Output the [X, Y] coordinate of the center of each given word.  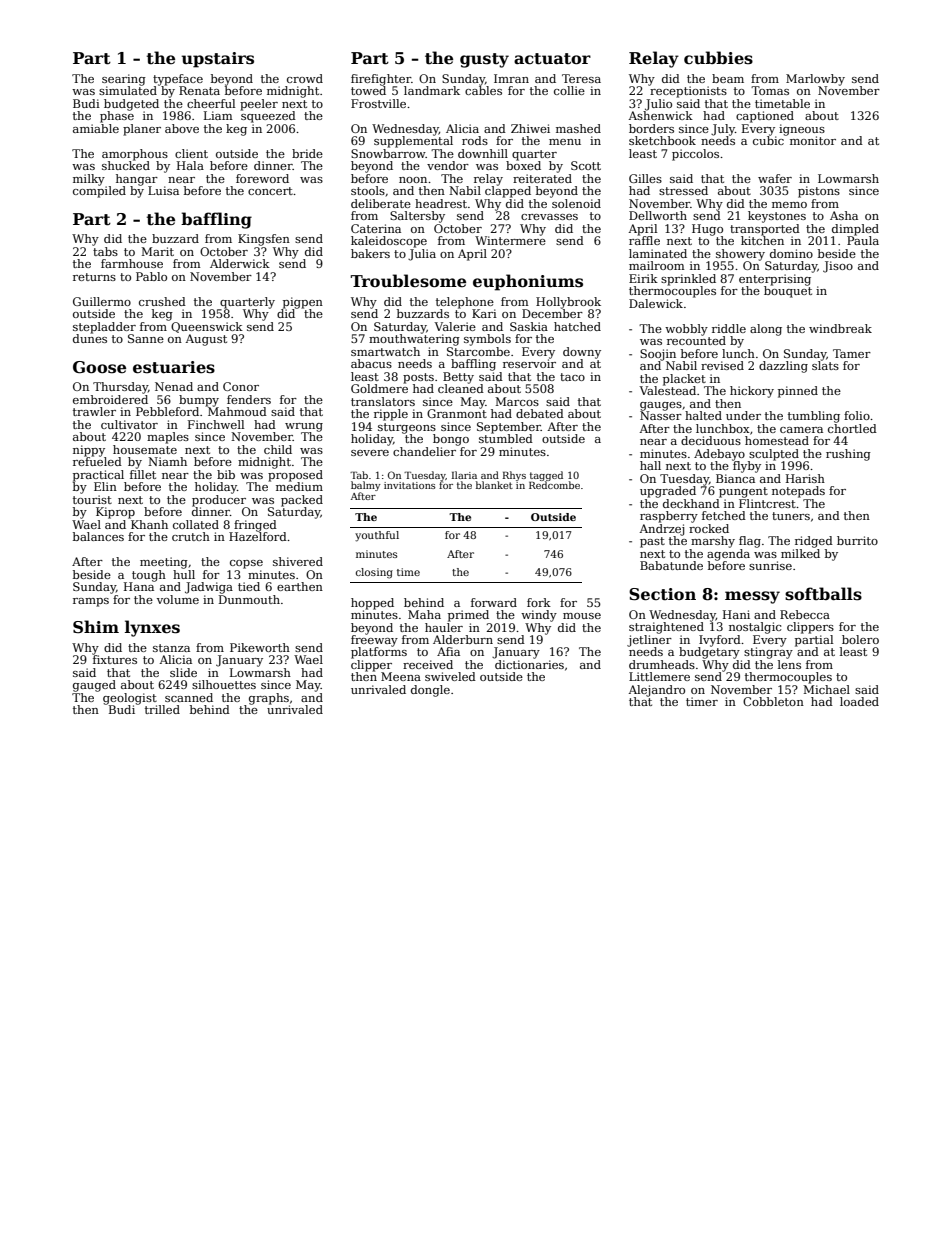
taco [572, 377]
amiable [96, 128]
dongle [430, 691]
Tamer [852, 353]
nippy [89, 451]
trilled [162, 709]
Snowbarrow [388, 153]
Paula [863, 240]
